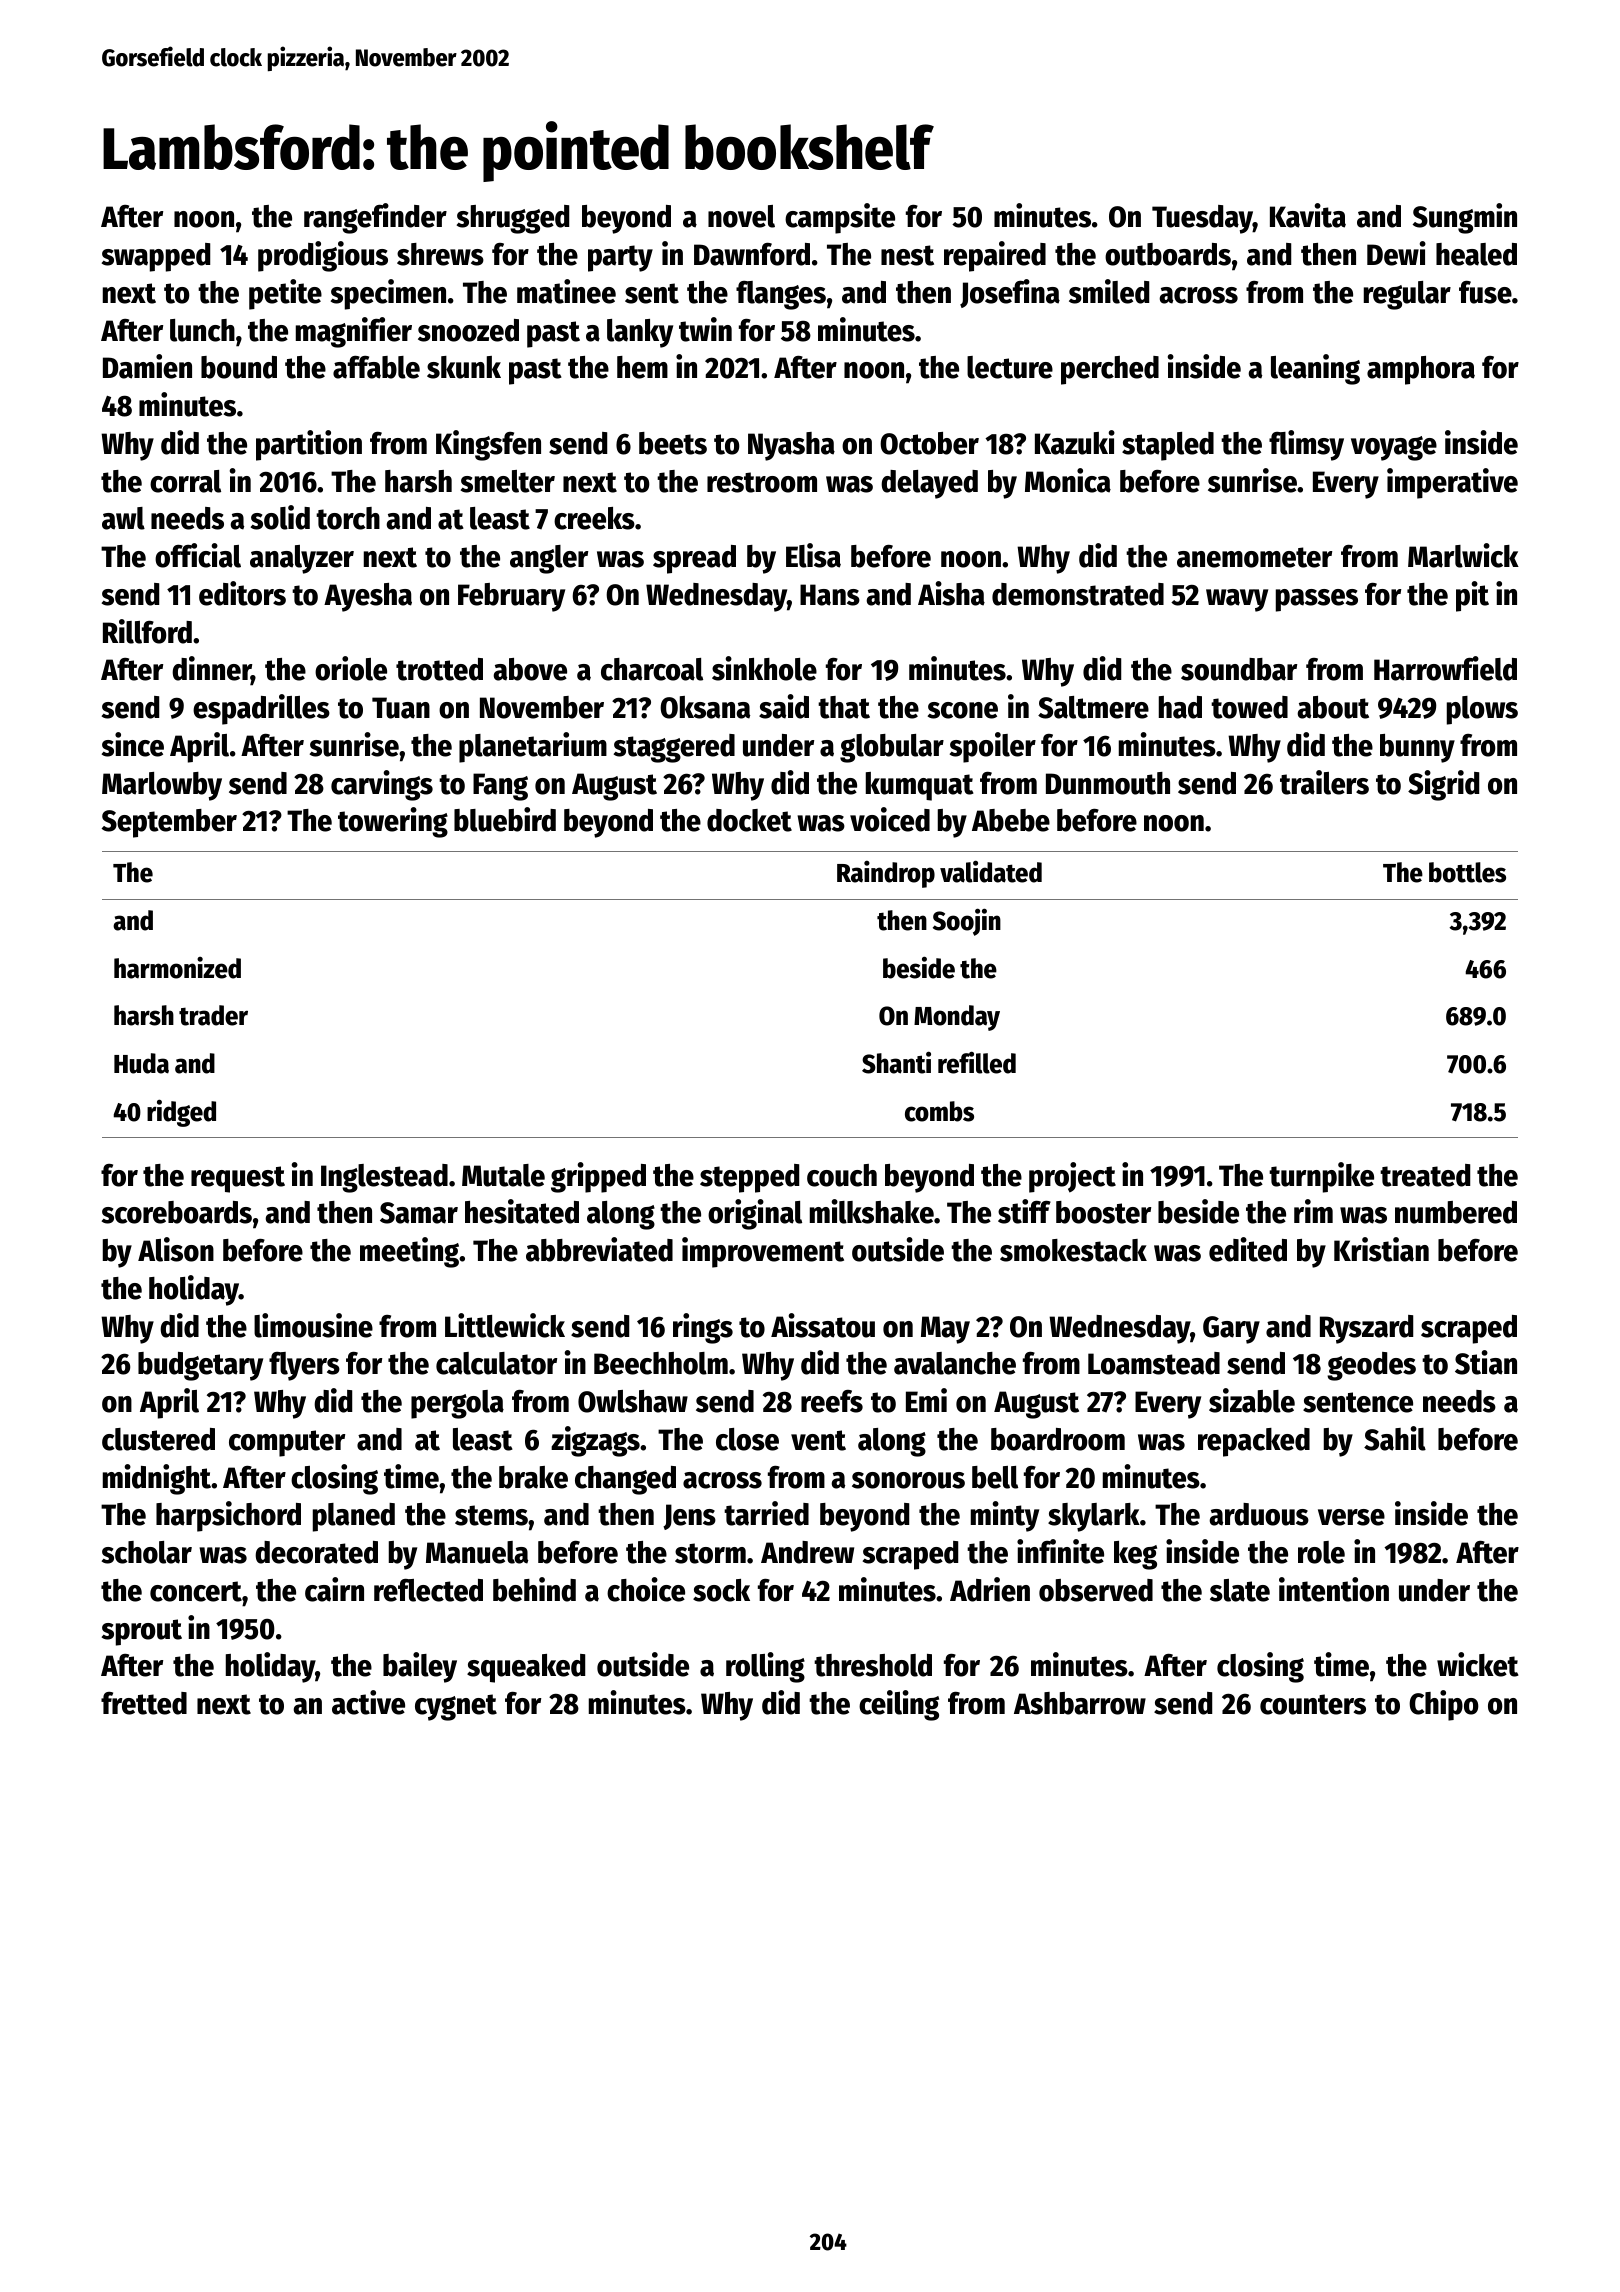 This screenshot has width=1620, height=2292. Describe the element at coordinates (513, 219) in the screenshot. I see `shrugged` at that location.
